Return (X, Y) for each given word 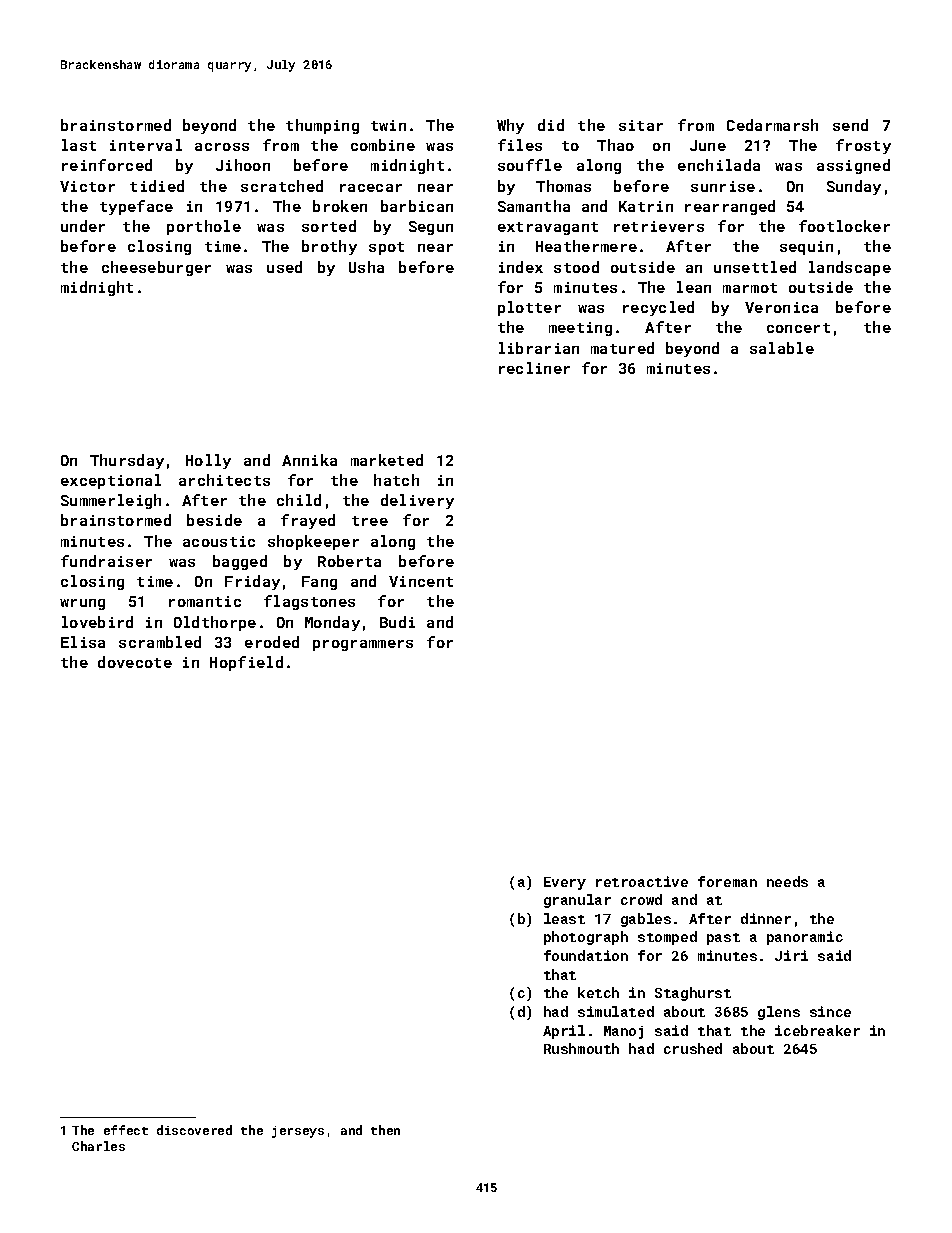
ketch (598, 992)
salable (782, 348)
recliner (534, 368)
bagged (240, 562)
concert (798, 328)
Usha (366, 267)
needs (787, 881)
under (83, 226)
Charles (98, 1146)
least (564, 918)
